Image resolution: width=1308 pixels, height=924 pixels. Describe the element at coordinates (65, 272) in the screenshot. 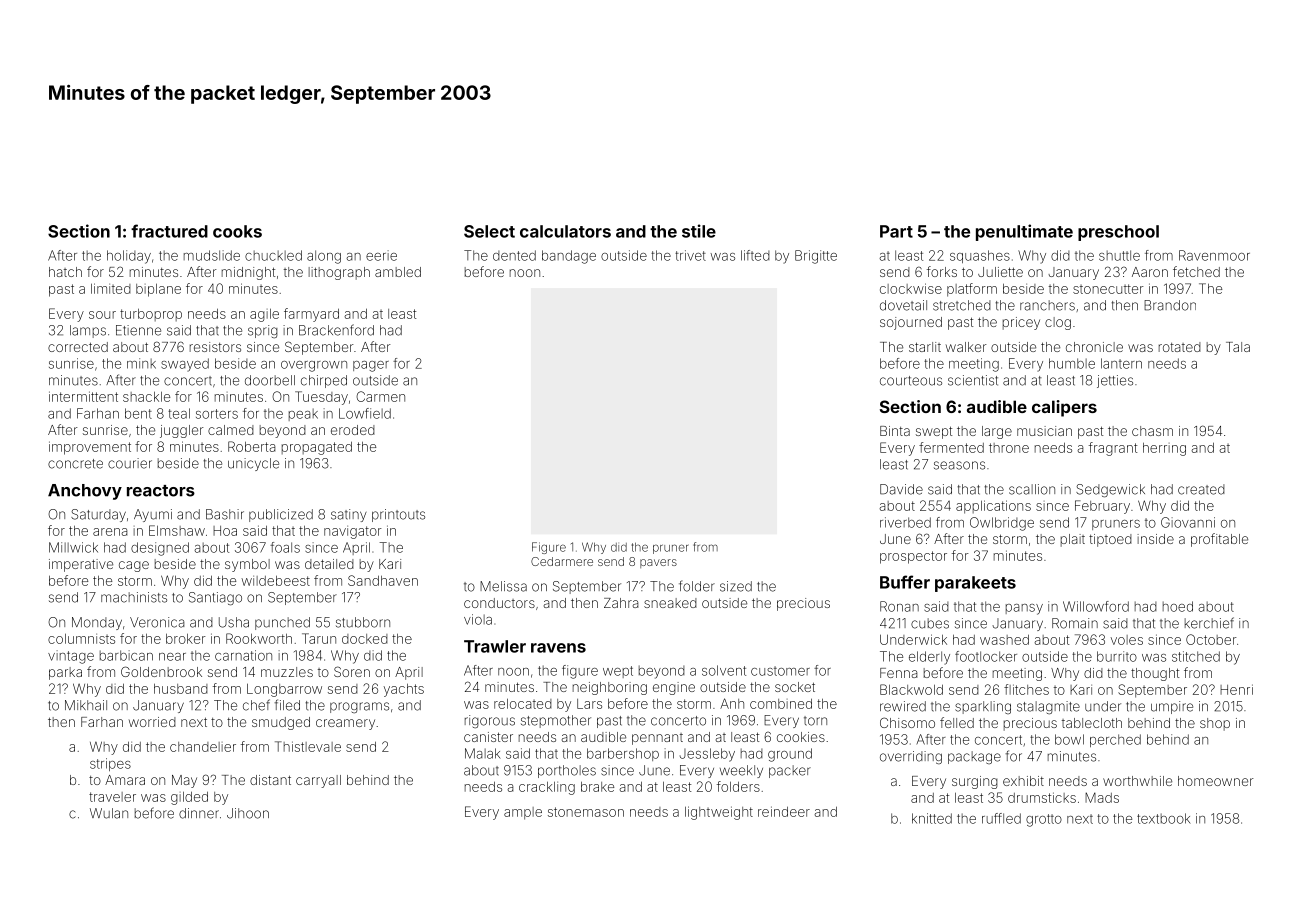

I see `hatch` at that location.
